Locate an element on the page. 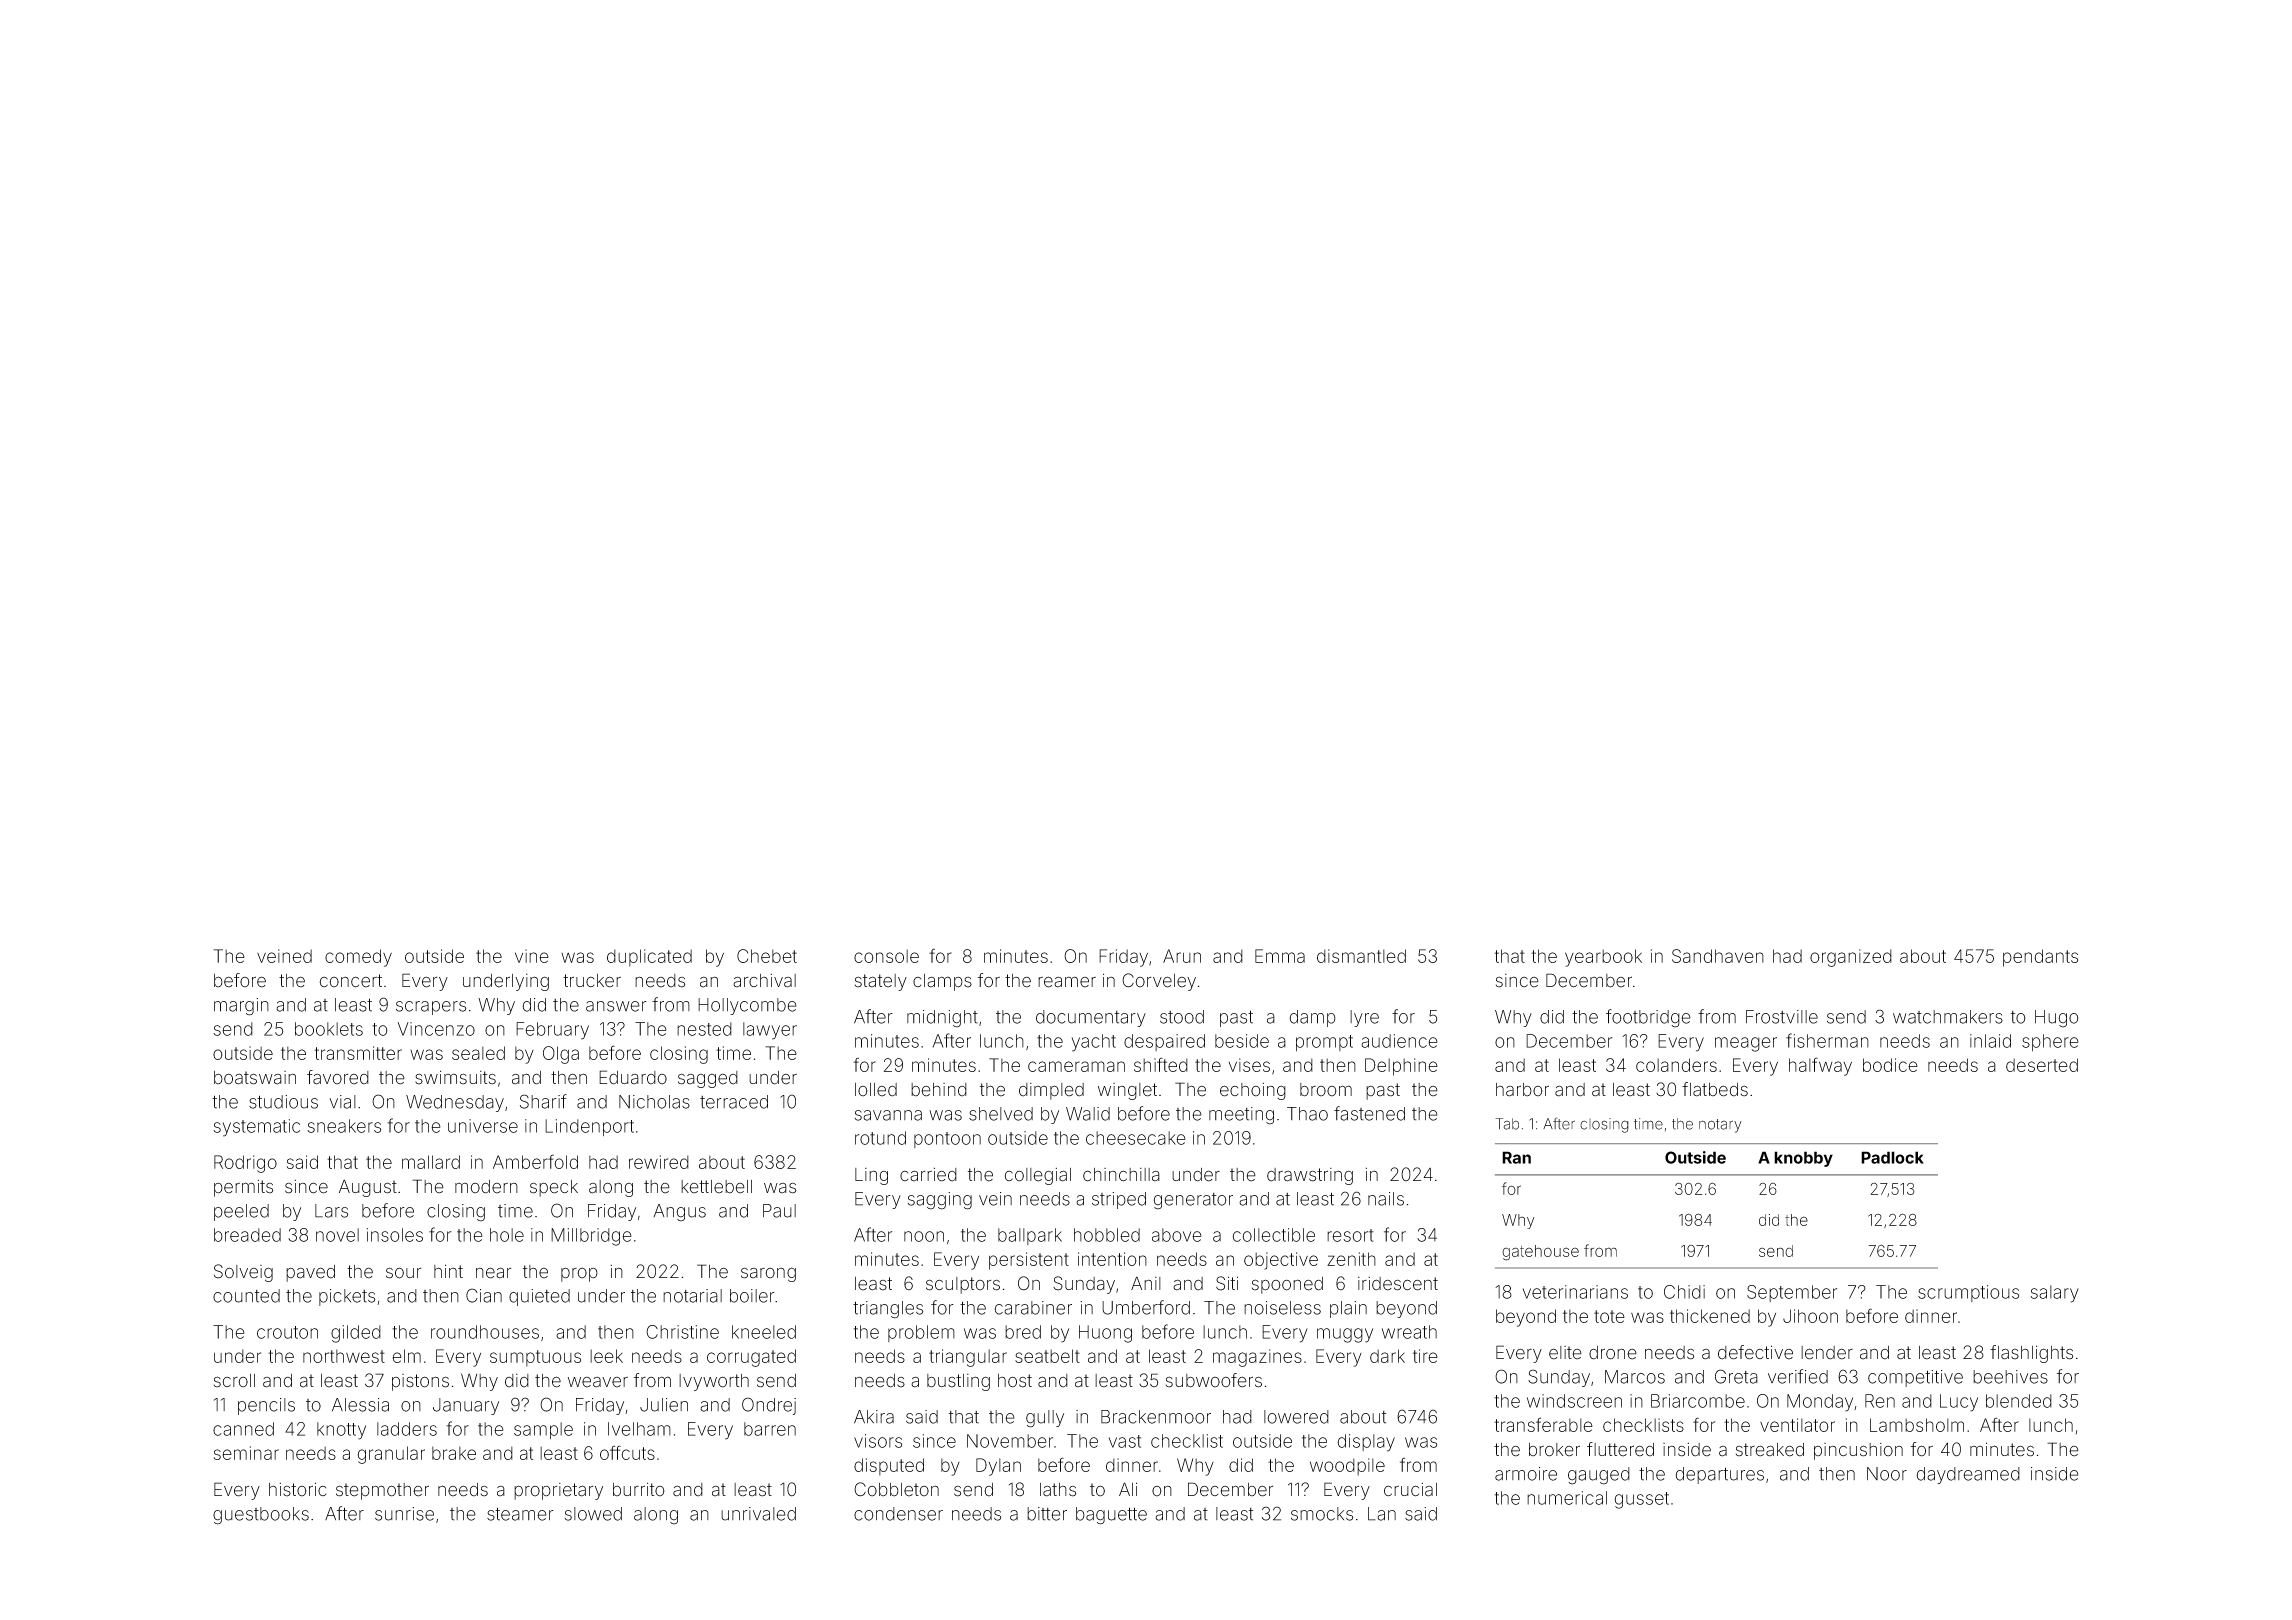 Image resolution: width=2292 pixels, height=1620 pixels. nails is located at coordinates (1386, 1199).
